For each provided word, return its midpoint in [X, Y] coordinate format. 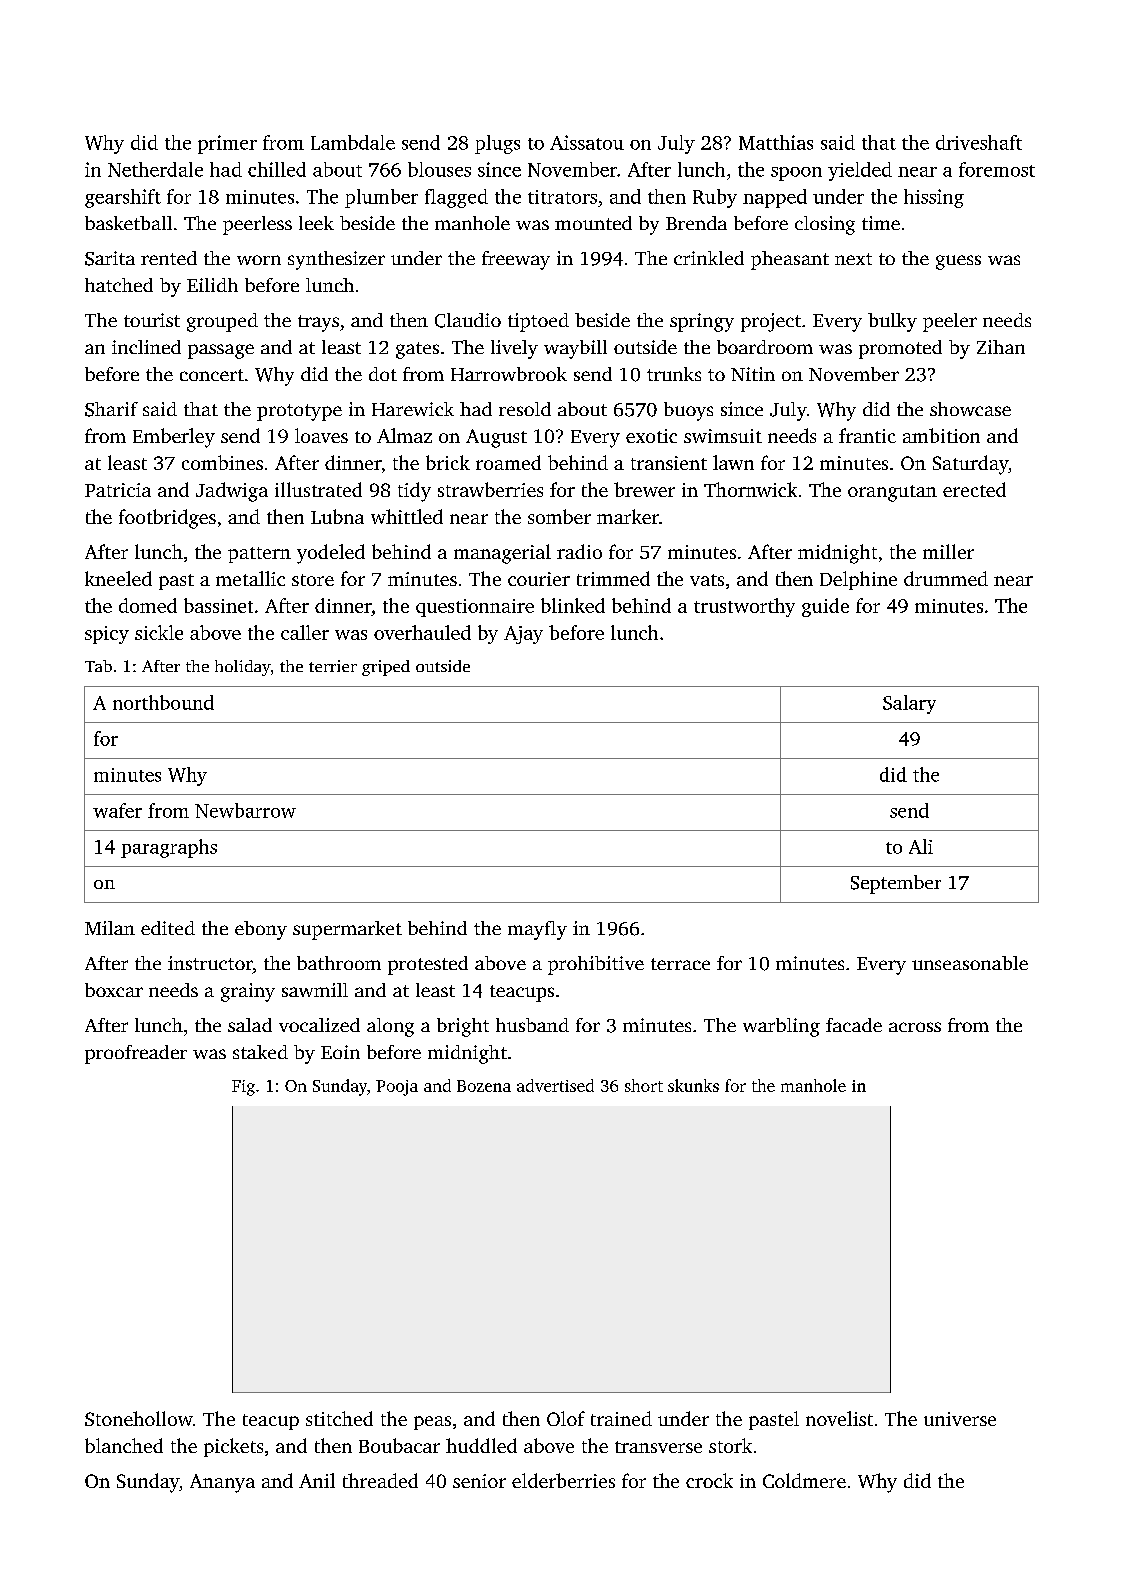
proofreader [136, 1054]
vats [707, 580]
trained [621, 1418]
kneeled [118, 578]
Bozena [484, 1086]
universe [960, 1419]
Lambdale [353, 142]
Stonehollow [139, 1418]
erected [974, 489]
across [915, 1027]
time [881, 223]
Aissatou [587, 142]
